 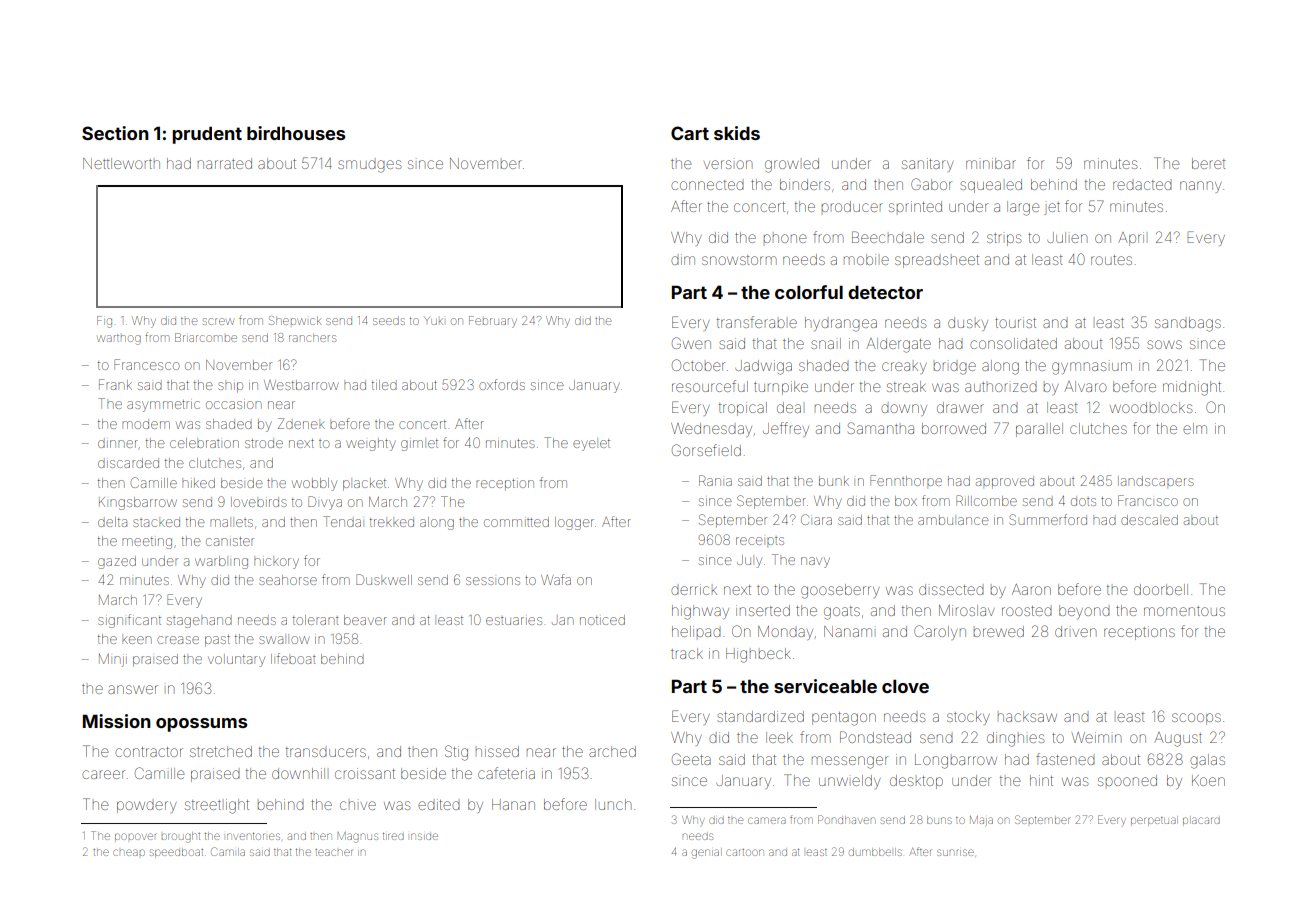 I want to click on goats, so click(x=842, y=613).
